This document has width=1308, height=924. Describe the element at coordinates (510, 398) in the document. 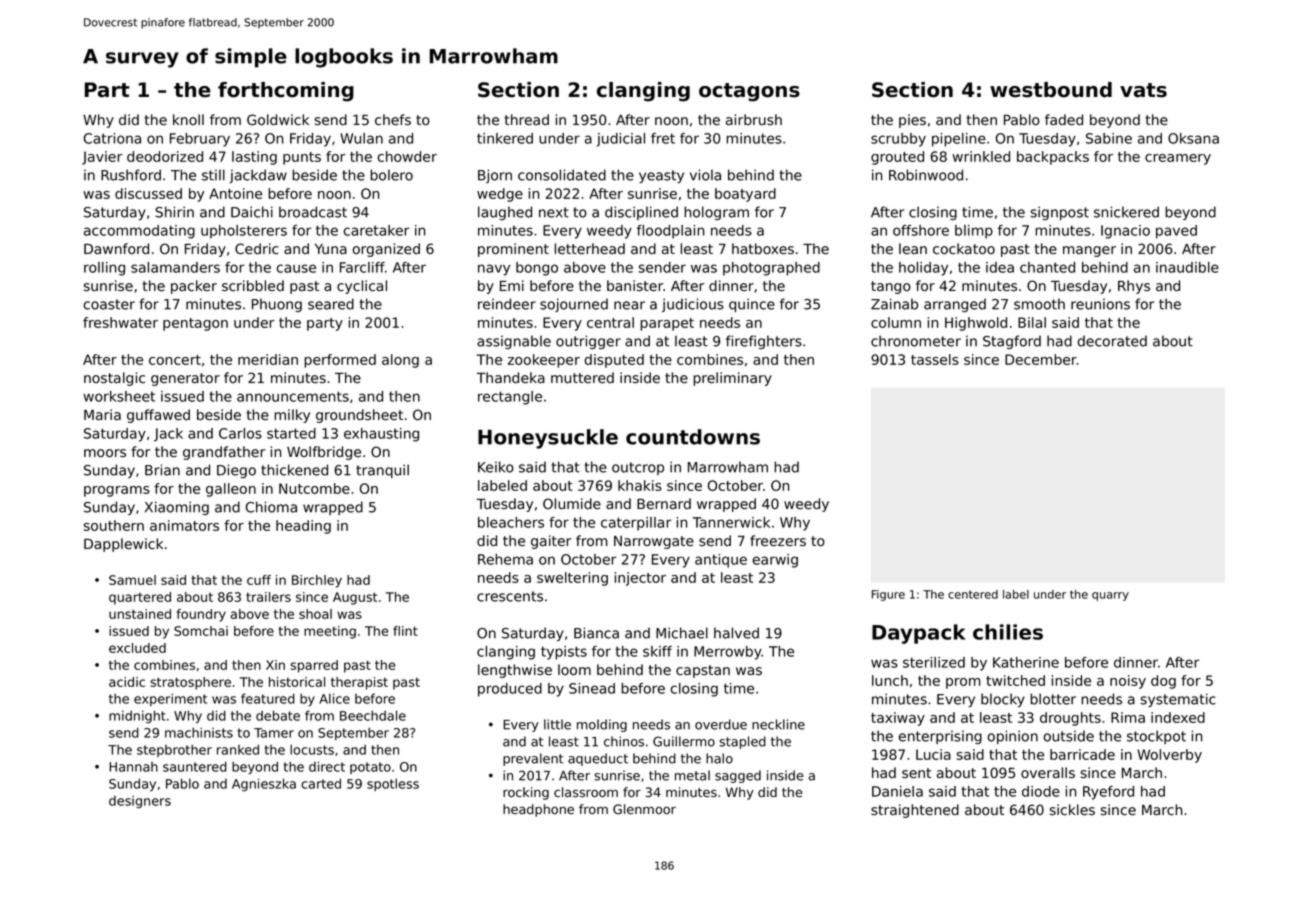

I see `rectangle` at that location.
